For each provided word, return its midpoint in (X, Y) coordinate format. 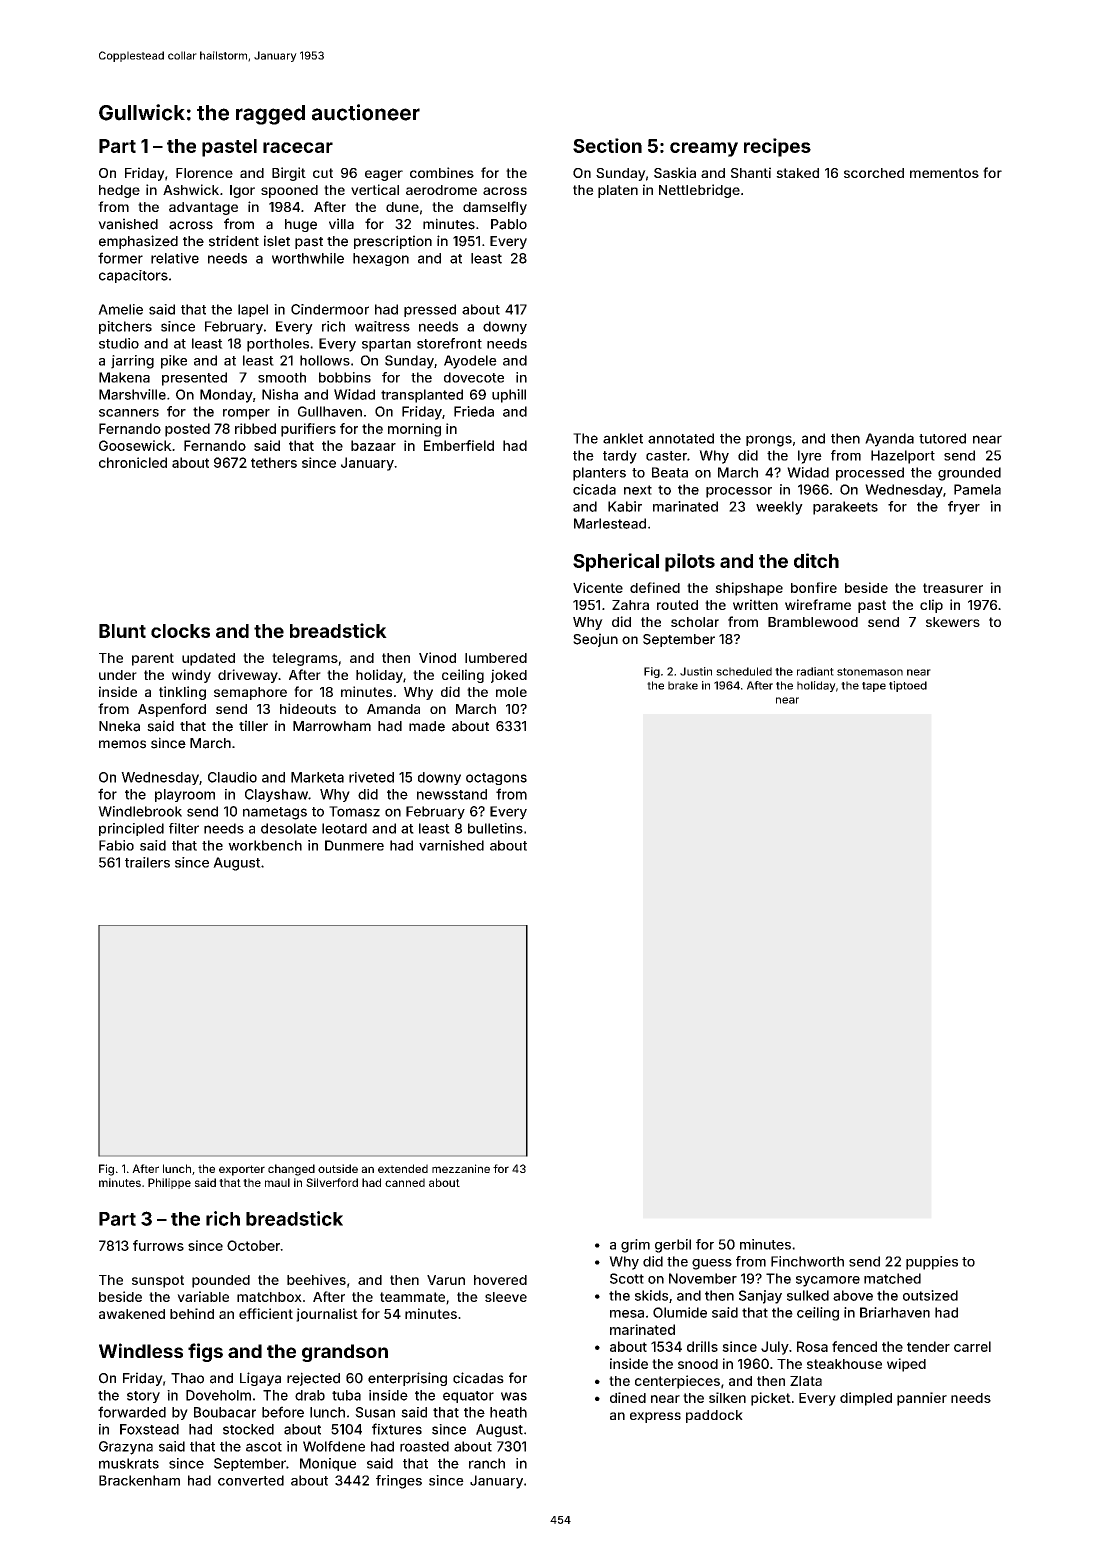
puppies (932, 1263)
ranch (487, 1463)
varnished (451, 845)
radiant (815, 671)
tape (874, 687)
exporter (242, 1170)
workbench (265, 845)
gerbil (673, 1246)
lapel (253, 310)
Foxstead (149, 1429)
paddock (714, 1416)
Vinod (437, 657)
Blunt (122, 631)
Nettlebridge (699, 191)
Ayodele (470, 362)
